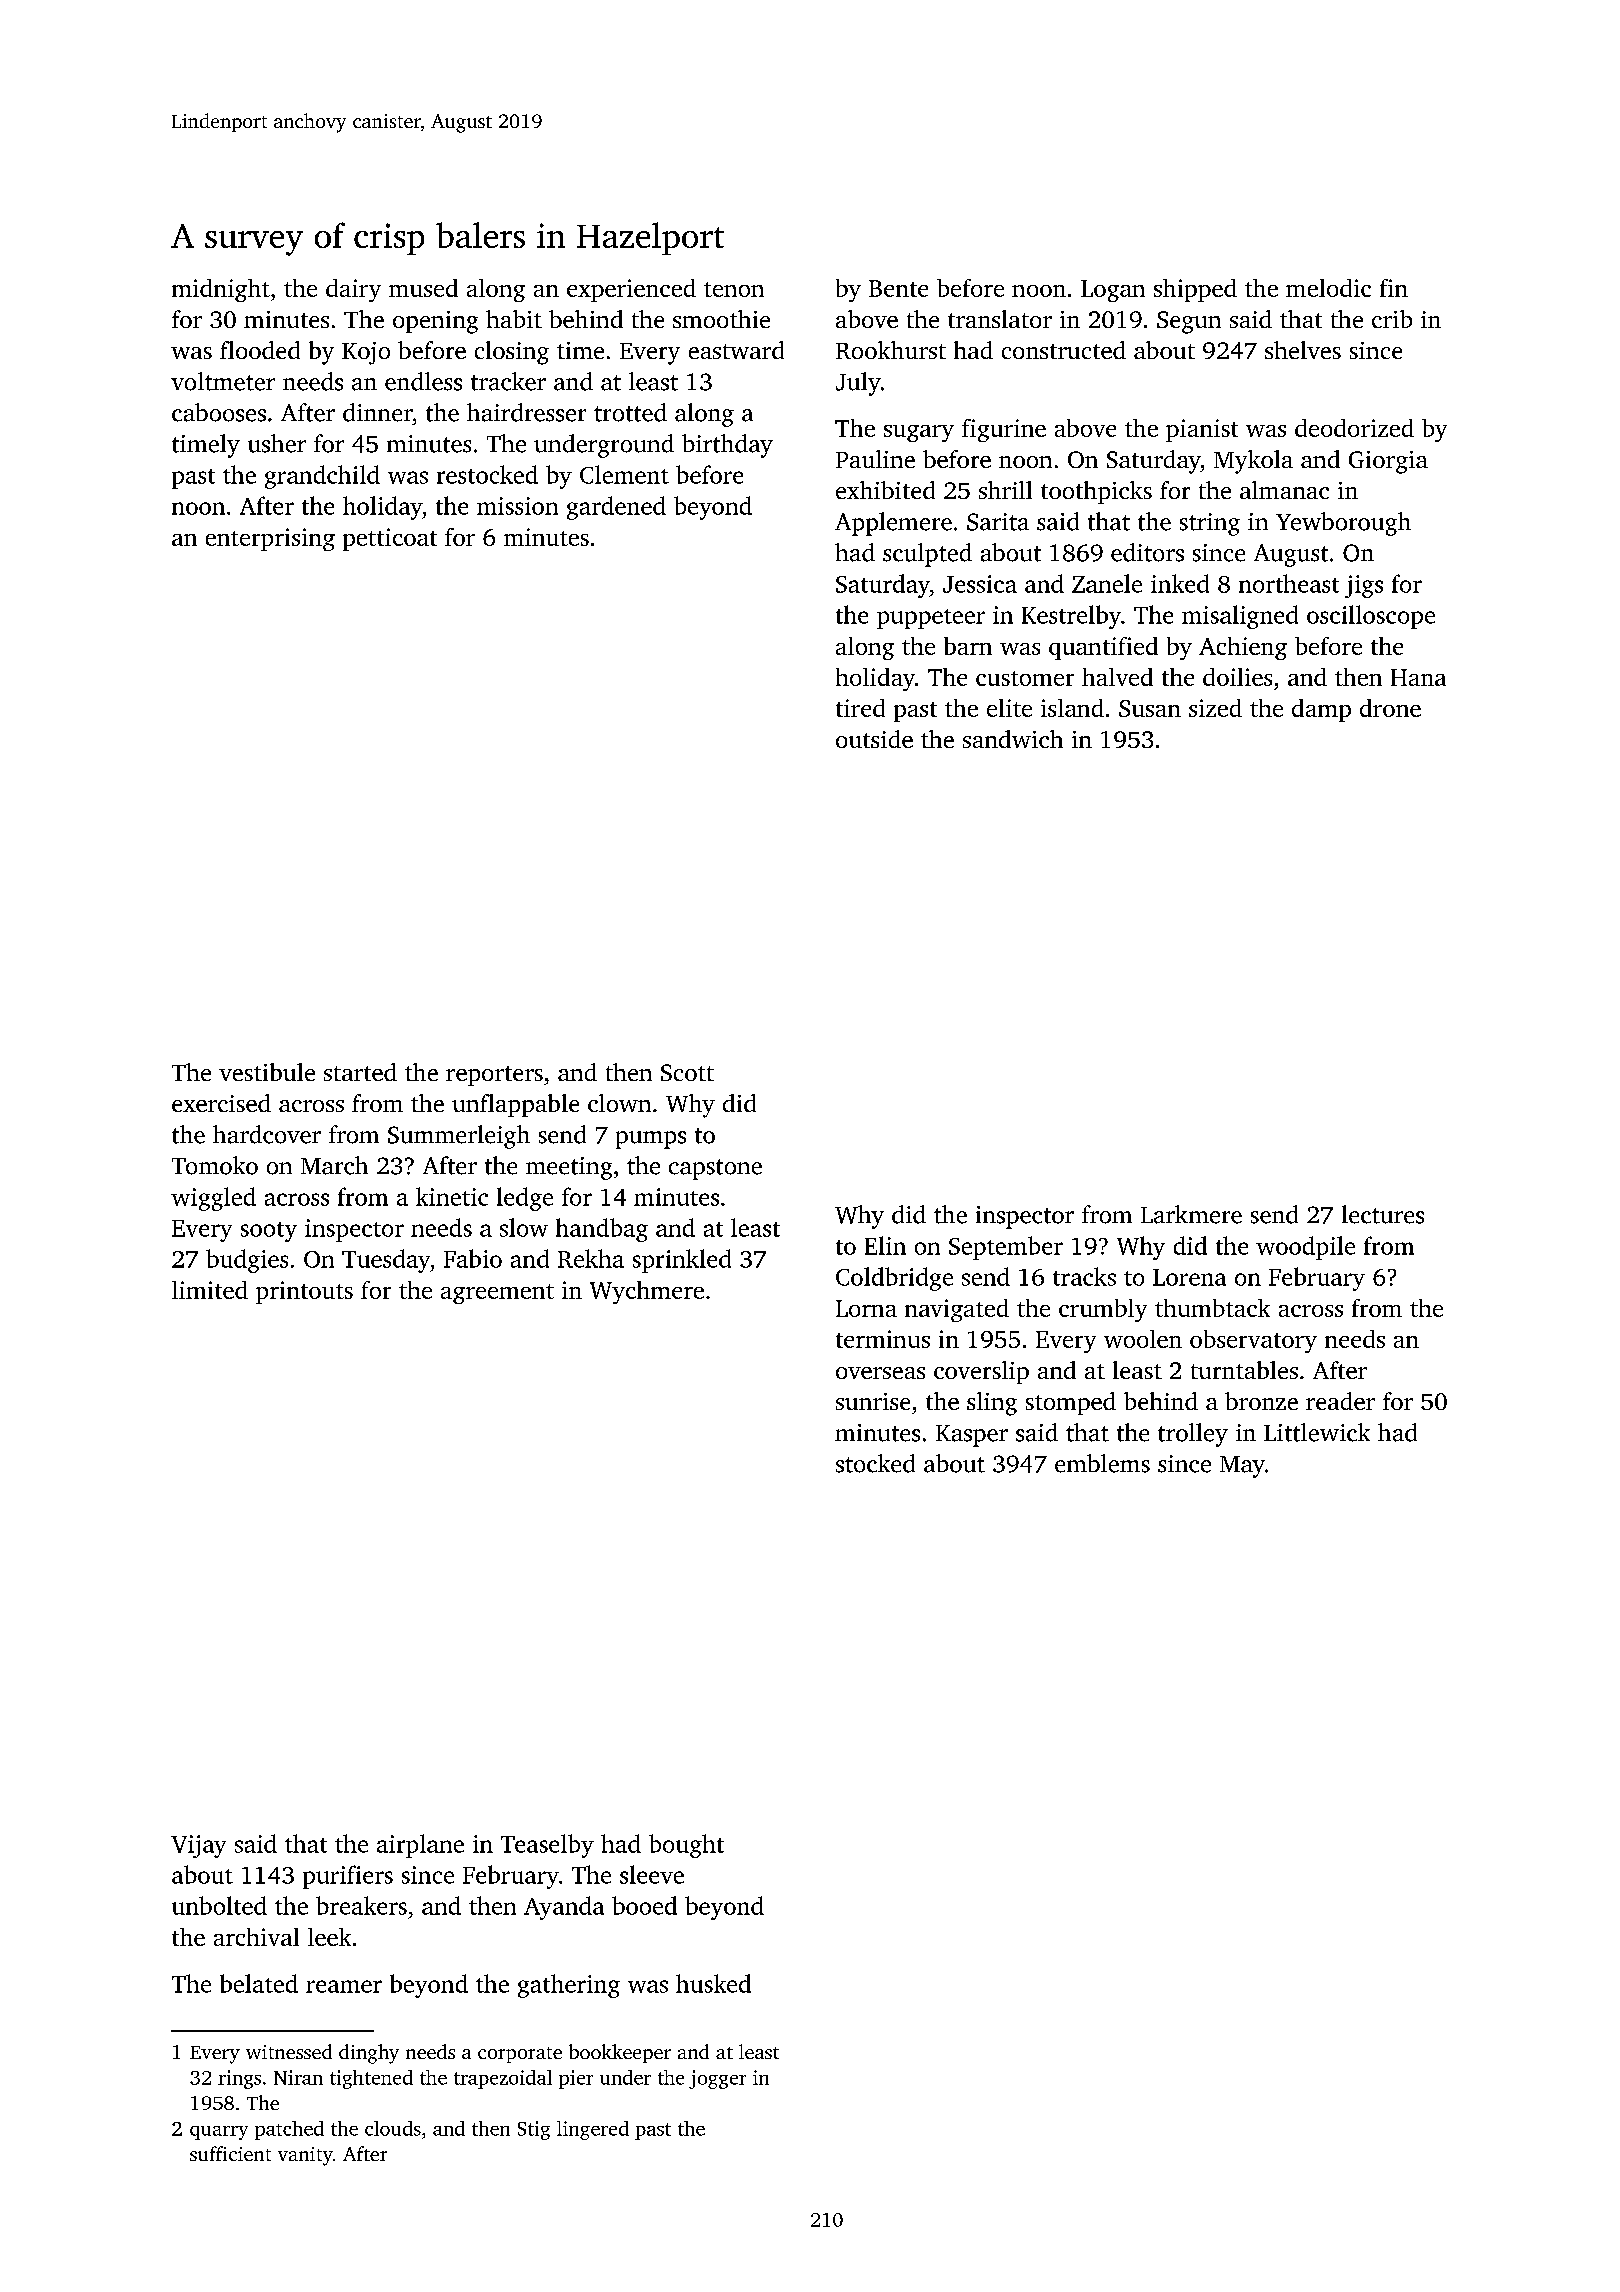  Describe the element at coordinates (972, 1436) in the screenshot. I see `Kasper` at that location.
